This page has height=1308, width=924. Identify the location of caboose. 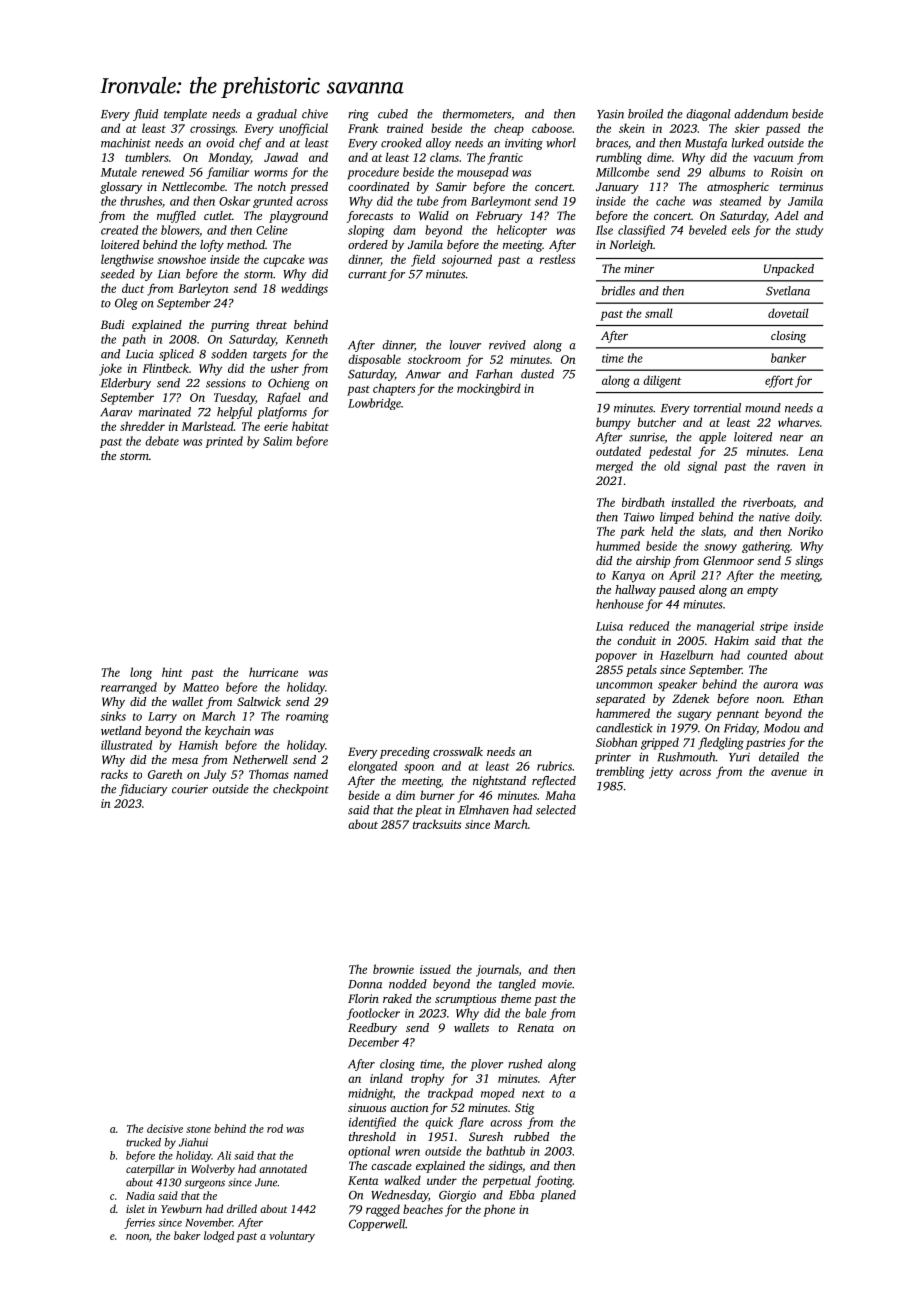
(552, 128).
